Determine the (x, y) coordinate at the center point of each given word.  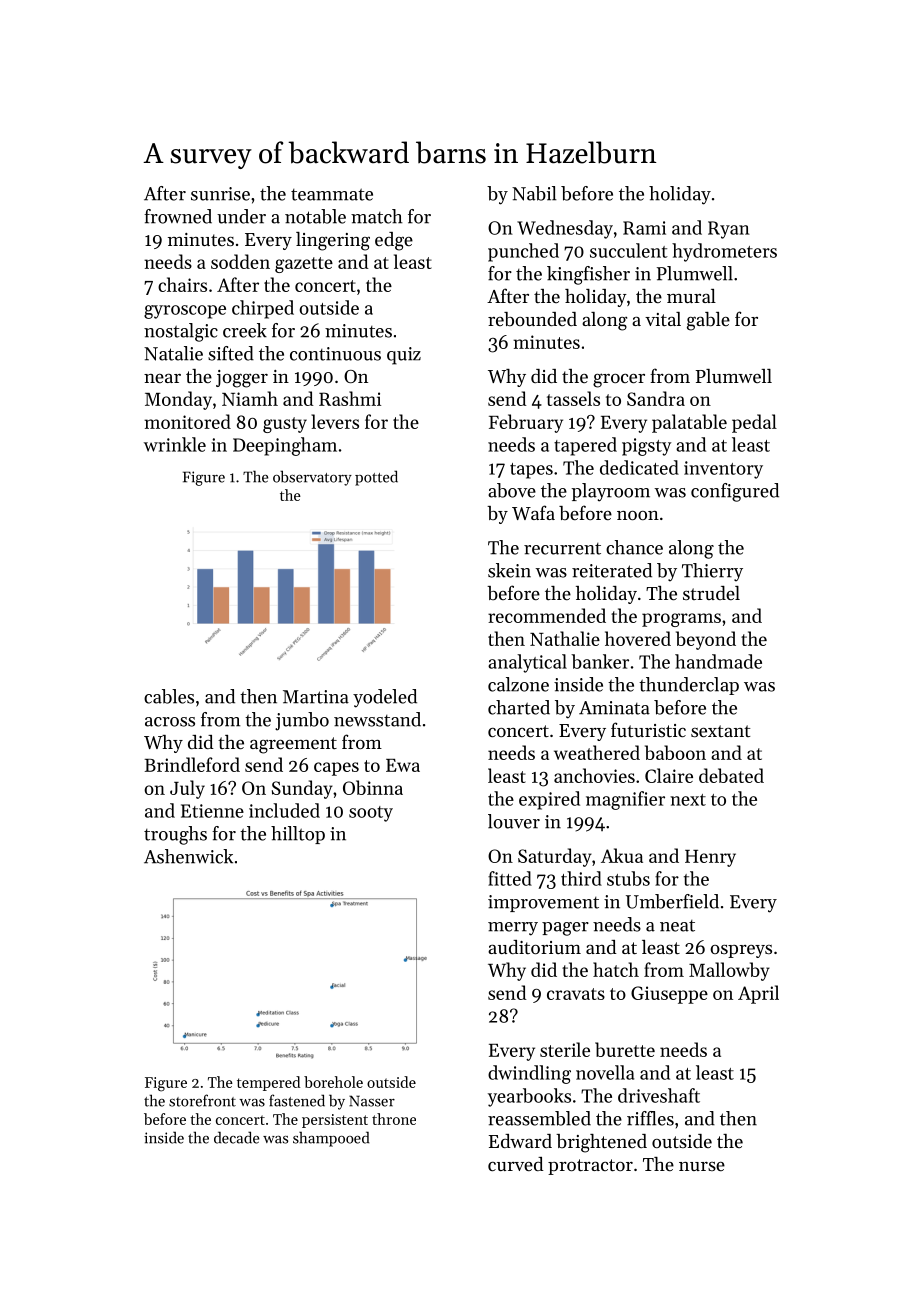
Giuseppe (669, 995)
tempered (268, 1083)
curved (516, 1164)
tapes (531, 471)
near (162, 378)
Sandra (656, 398)
